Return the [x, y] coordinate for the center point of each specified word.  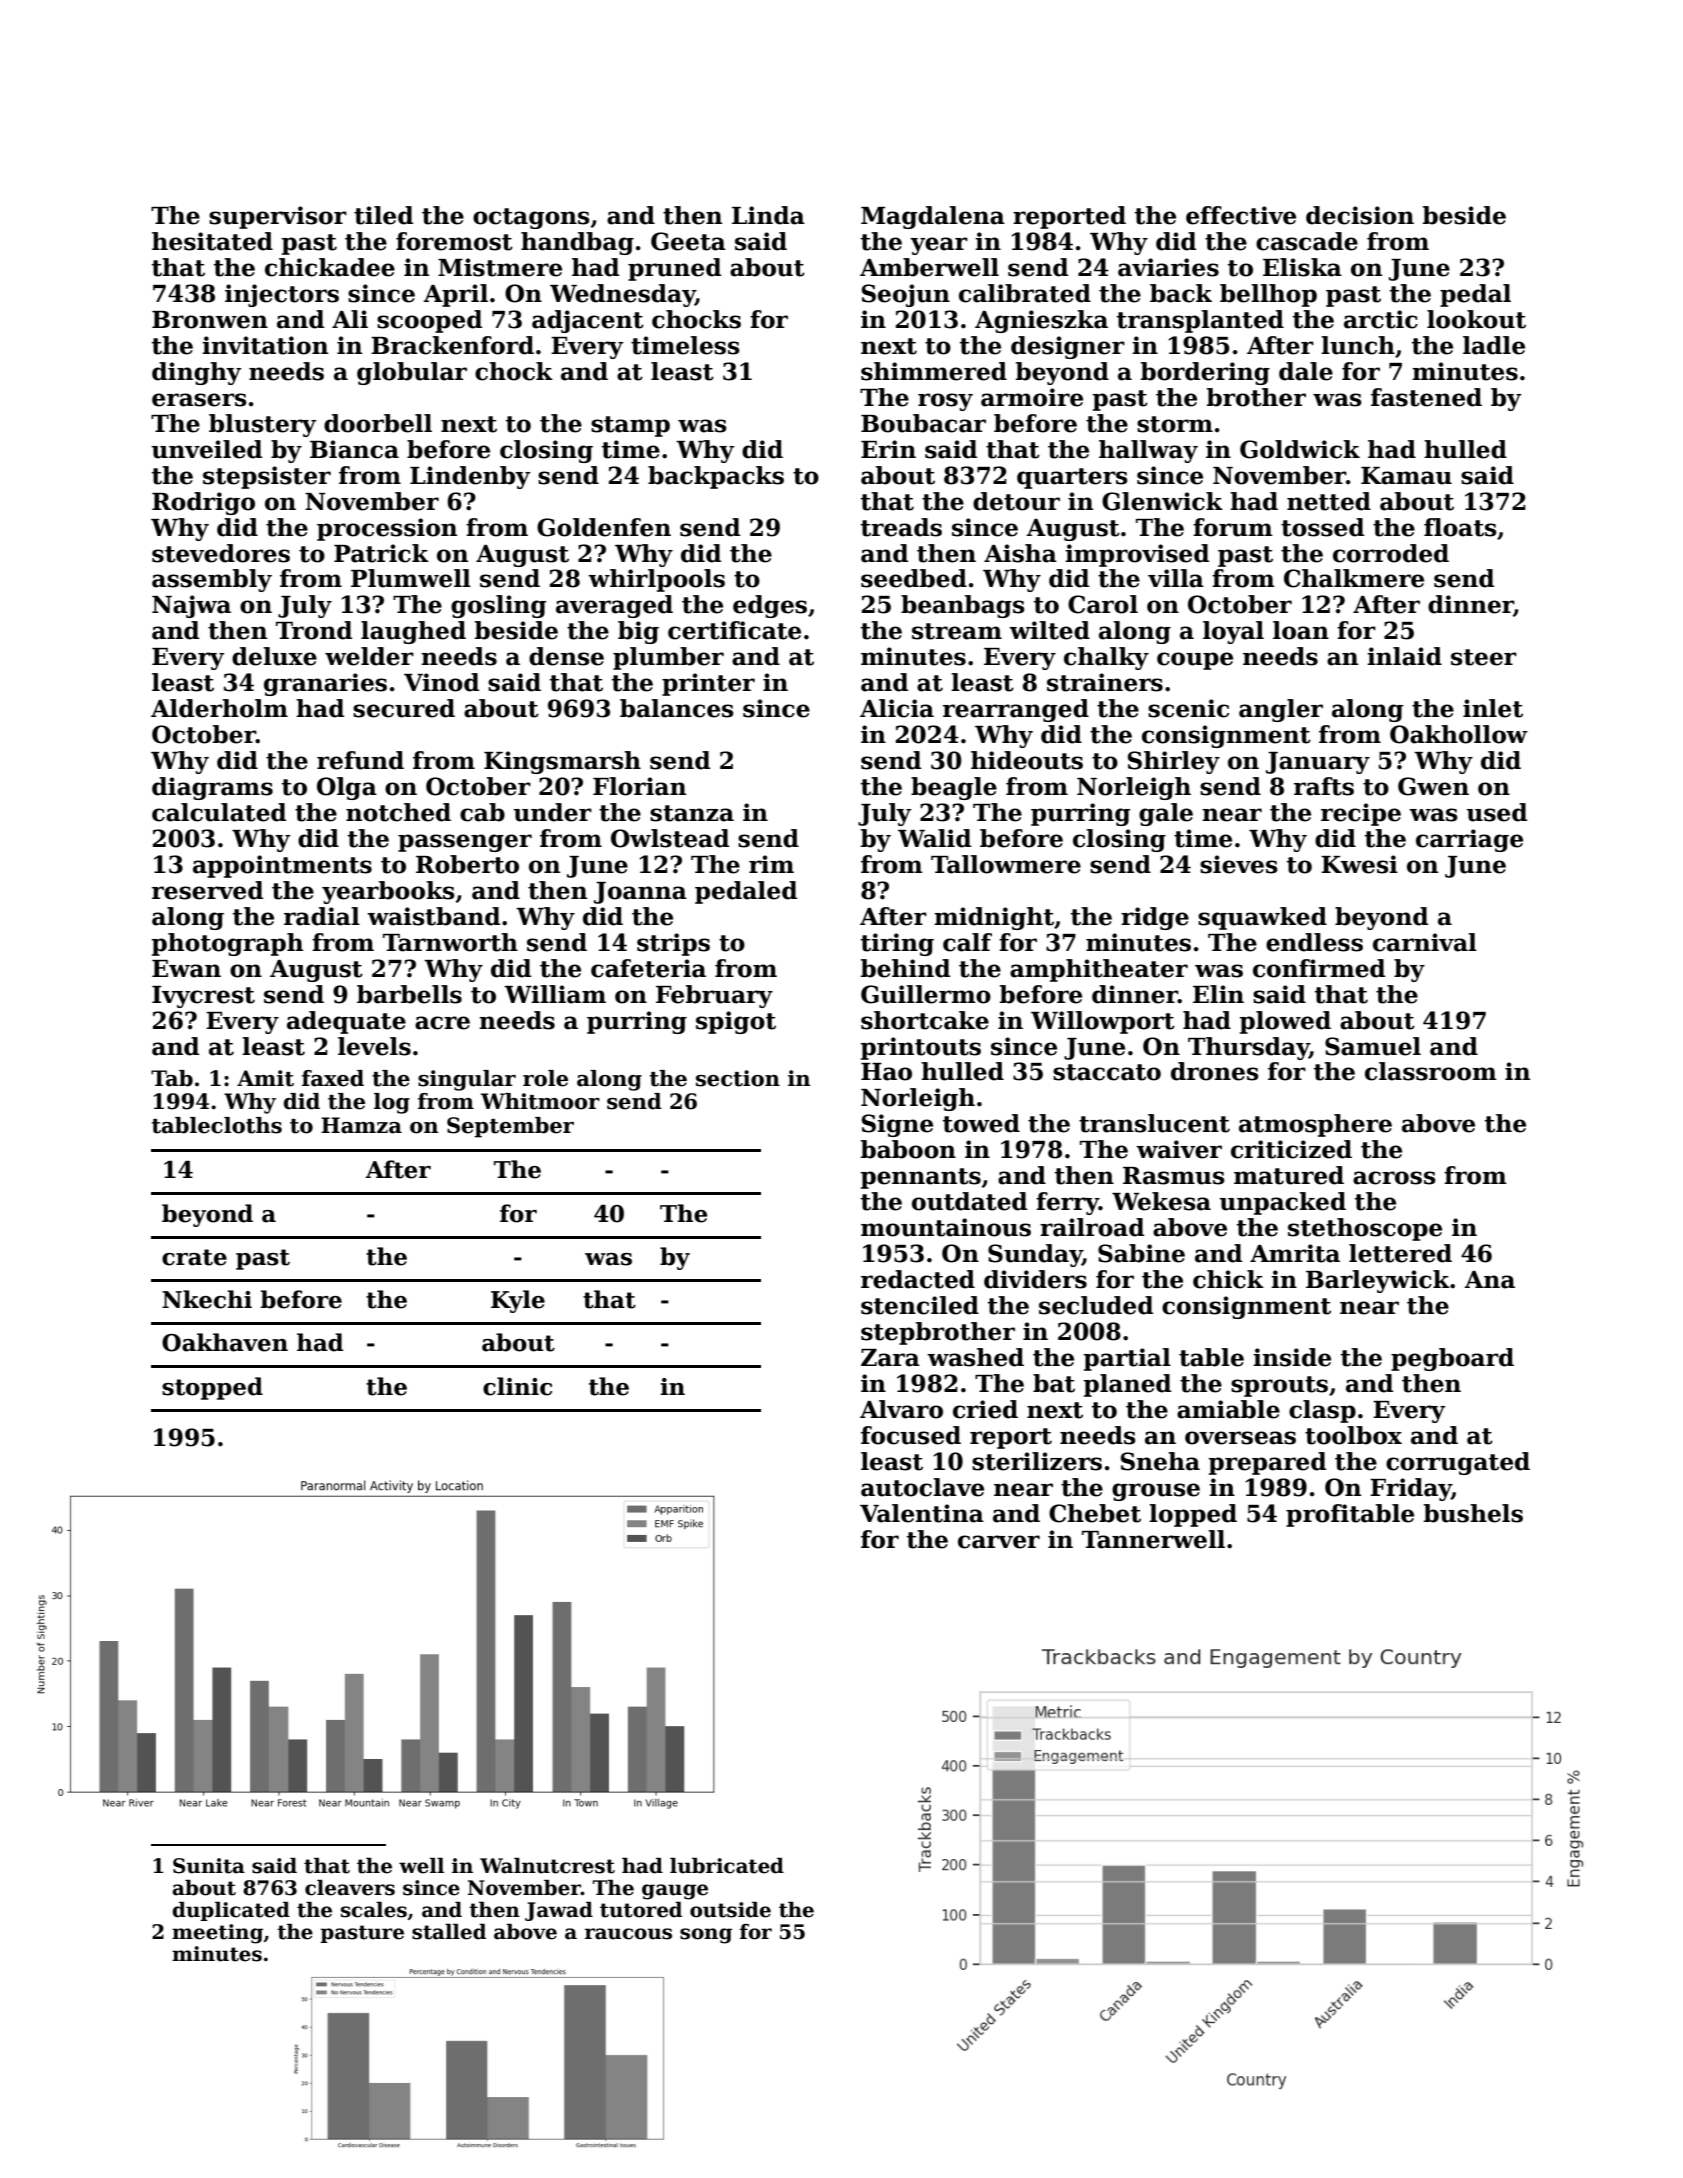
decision [1360, 215]
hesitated [212, 241]
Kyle [518, 1301]
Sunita [209, 1866]
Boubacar [923, 423]
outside [730, 1910]
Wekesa [1161, 1201]
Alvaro [901, 1409]
